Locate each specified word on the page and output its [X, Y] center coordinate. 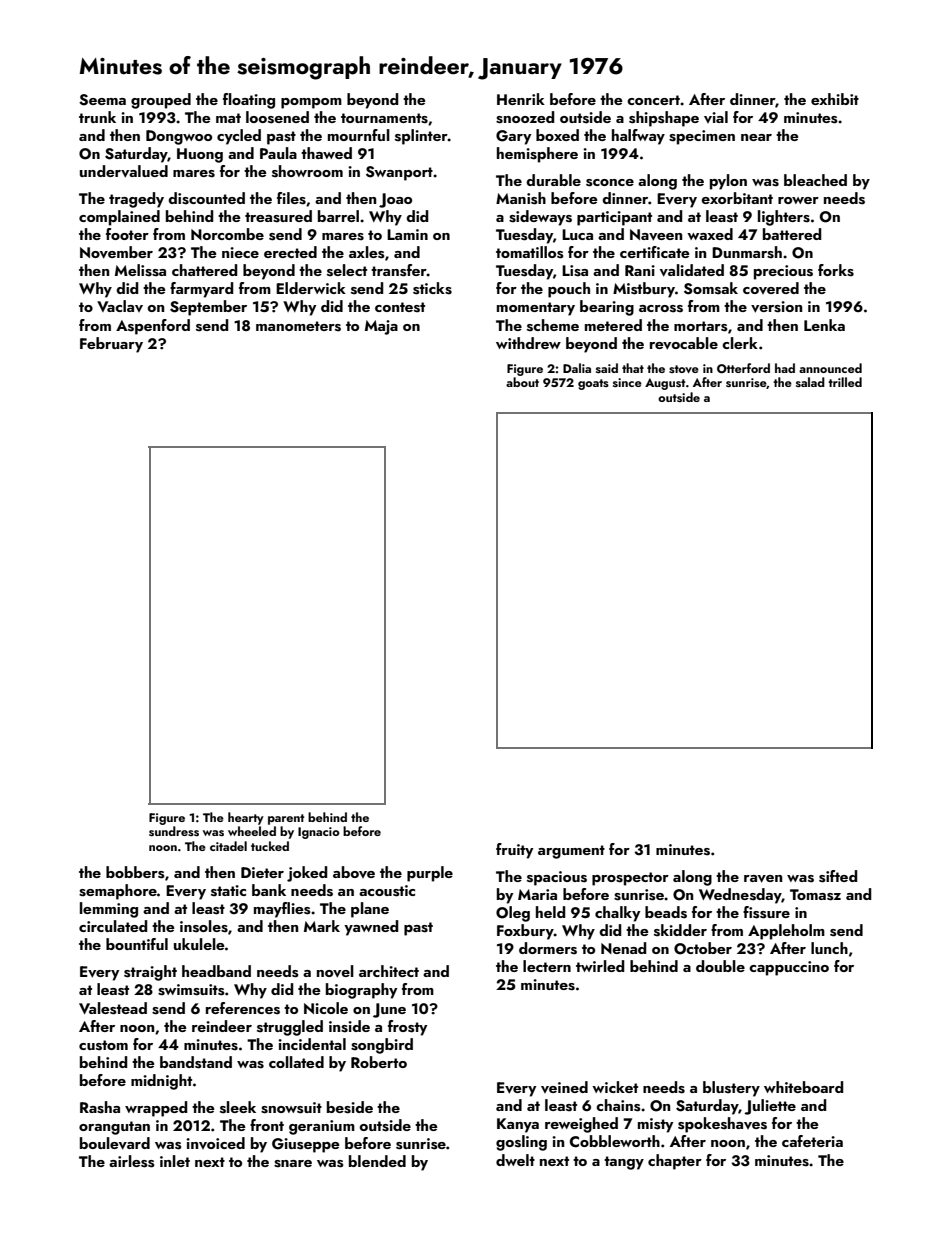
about [522, 382]
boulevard [115, 1143]
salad [810, 382]
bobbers [135, 872]
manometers [298, 326]
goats [593, 384]
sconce [610, 183]
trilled [845, 382]
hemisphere [537, 155]
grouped [161, 101]
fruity [514, 851]
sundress [174, 831]
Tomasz [815, 895]
